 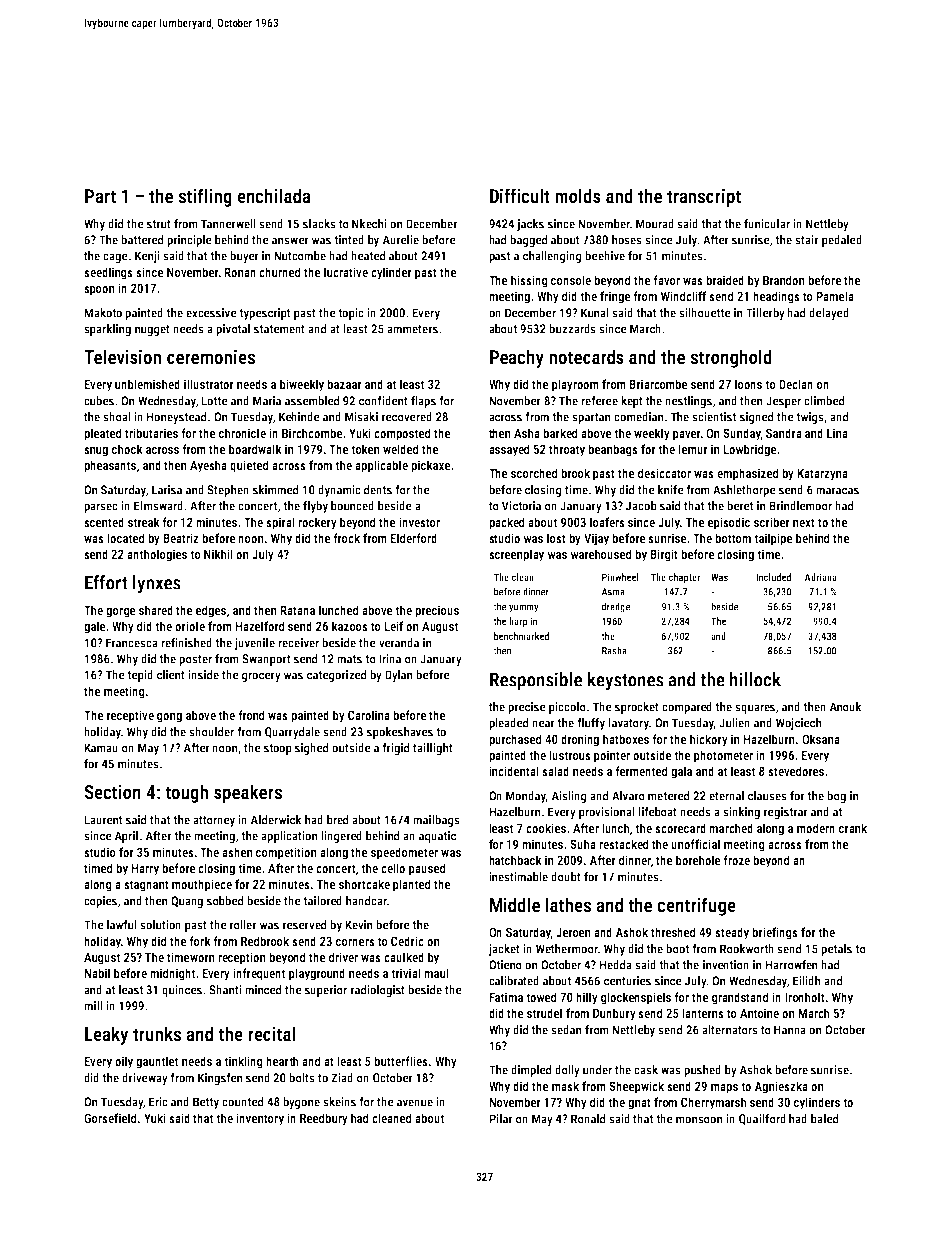 What do you see at coordinates (351, 314) in the image?
I see `topic` at bounding box center [351, 314].
